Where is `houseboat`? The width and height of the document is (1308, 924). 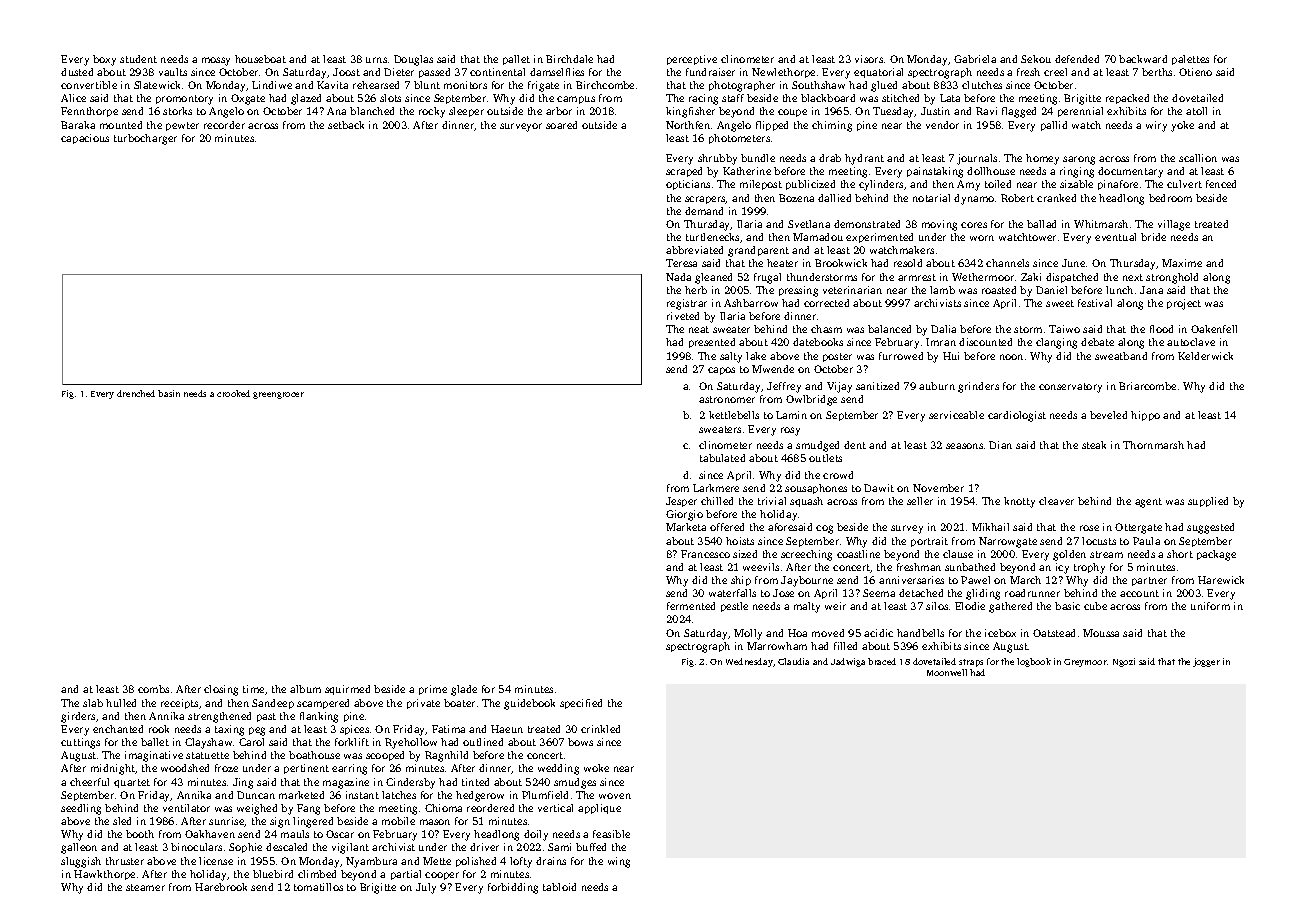 houseboat is located at coordinates (260, 59).
